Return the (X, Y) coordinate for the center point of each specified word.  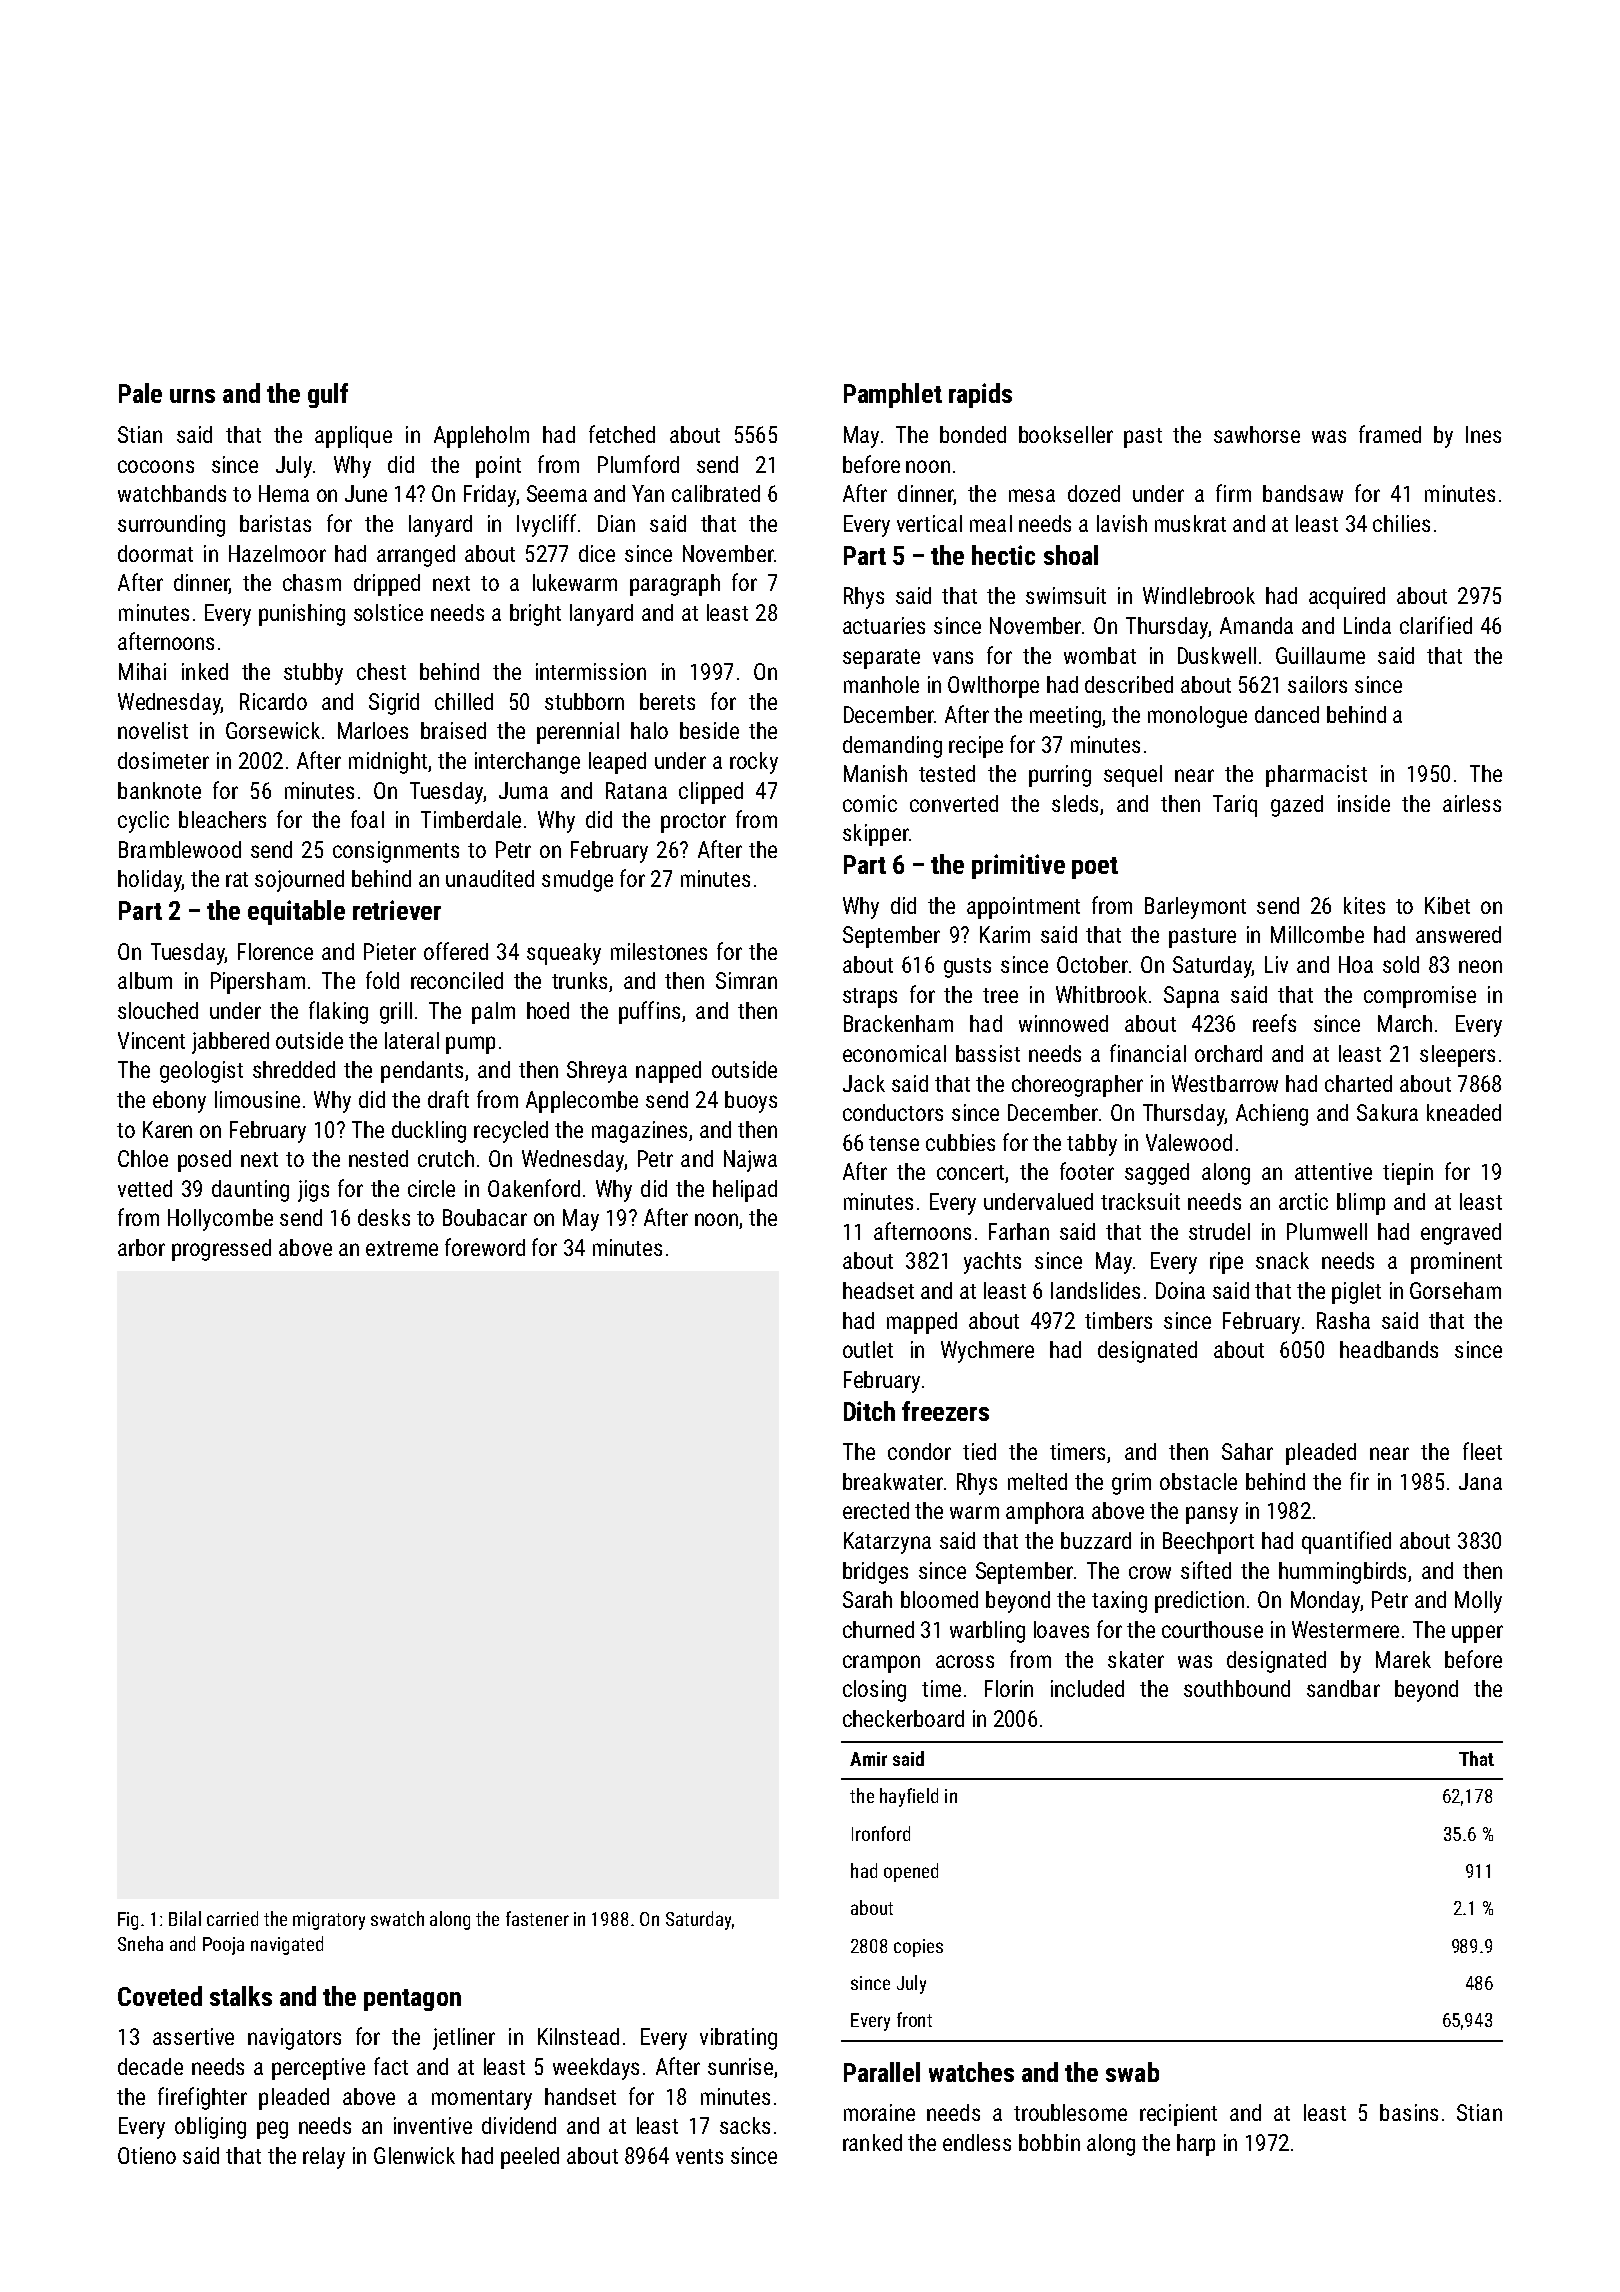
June (366, 493)
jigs (313, 1191)
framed (1390, 434)
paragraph (675, 585)
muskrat (1190, 523)
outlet (868, 1349)
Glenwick (414, 2155)
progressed (221, 1250)
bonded (973, 434)
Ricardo (273, 701)
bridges (875, 1573)
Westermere (1345, 1629)
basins (1409, 2112)
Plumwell (1327, 1231)
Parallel (882, 2072)
